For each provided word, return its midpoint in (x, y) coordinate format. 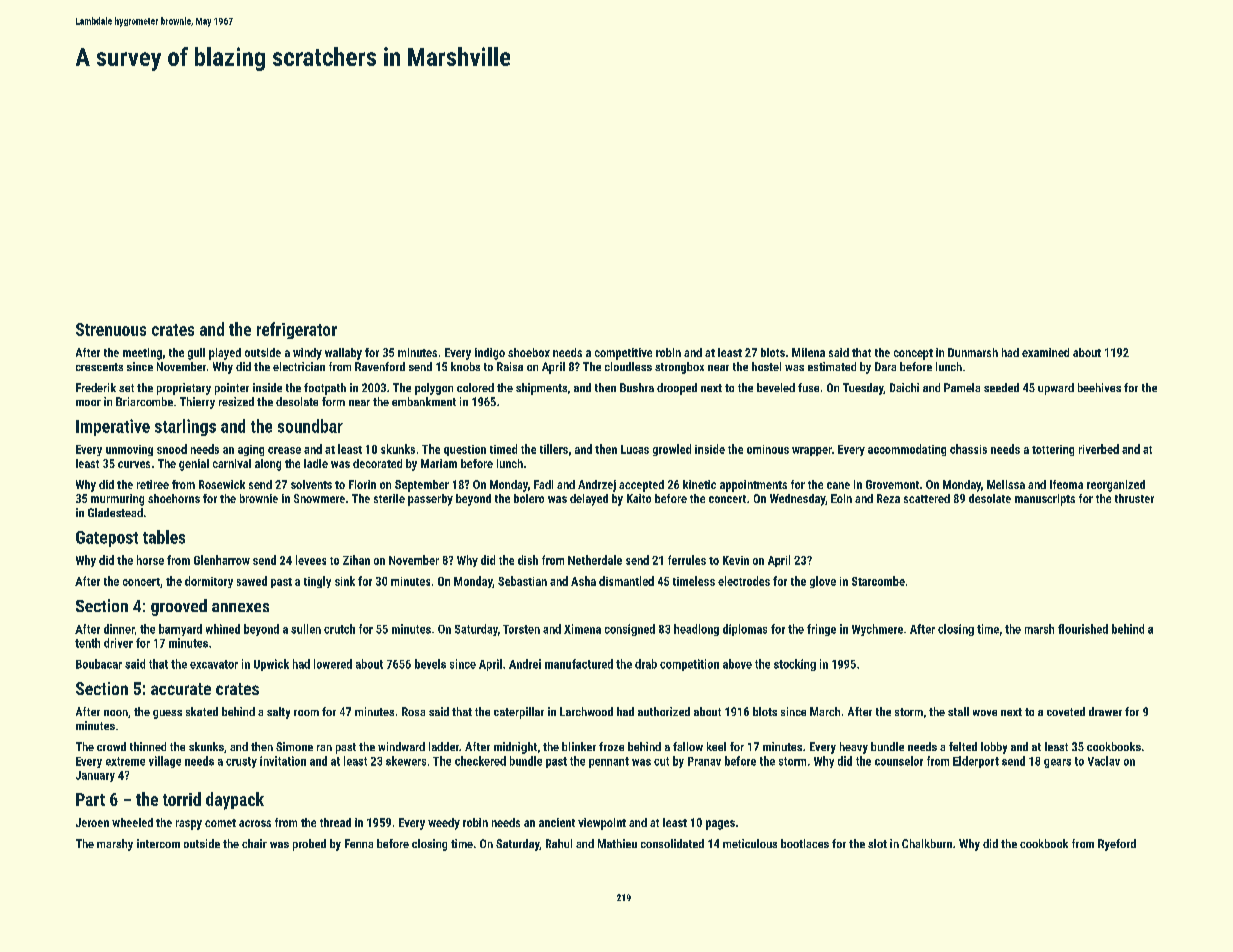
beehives (1099, 387)
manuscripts (1045, 500)
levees (311, 560)
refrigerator (297, 330)
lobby (994, 748)
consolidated (672, 843)
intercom (158, 843)
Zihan (356, 560)
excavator (214, 664)
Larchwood (586, 711)
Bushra (637, 387)
